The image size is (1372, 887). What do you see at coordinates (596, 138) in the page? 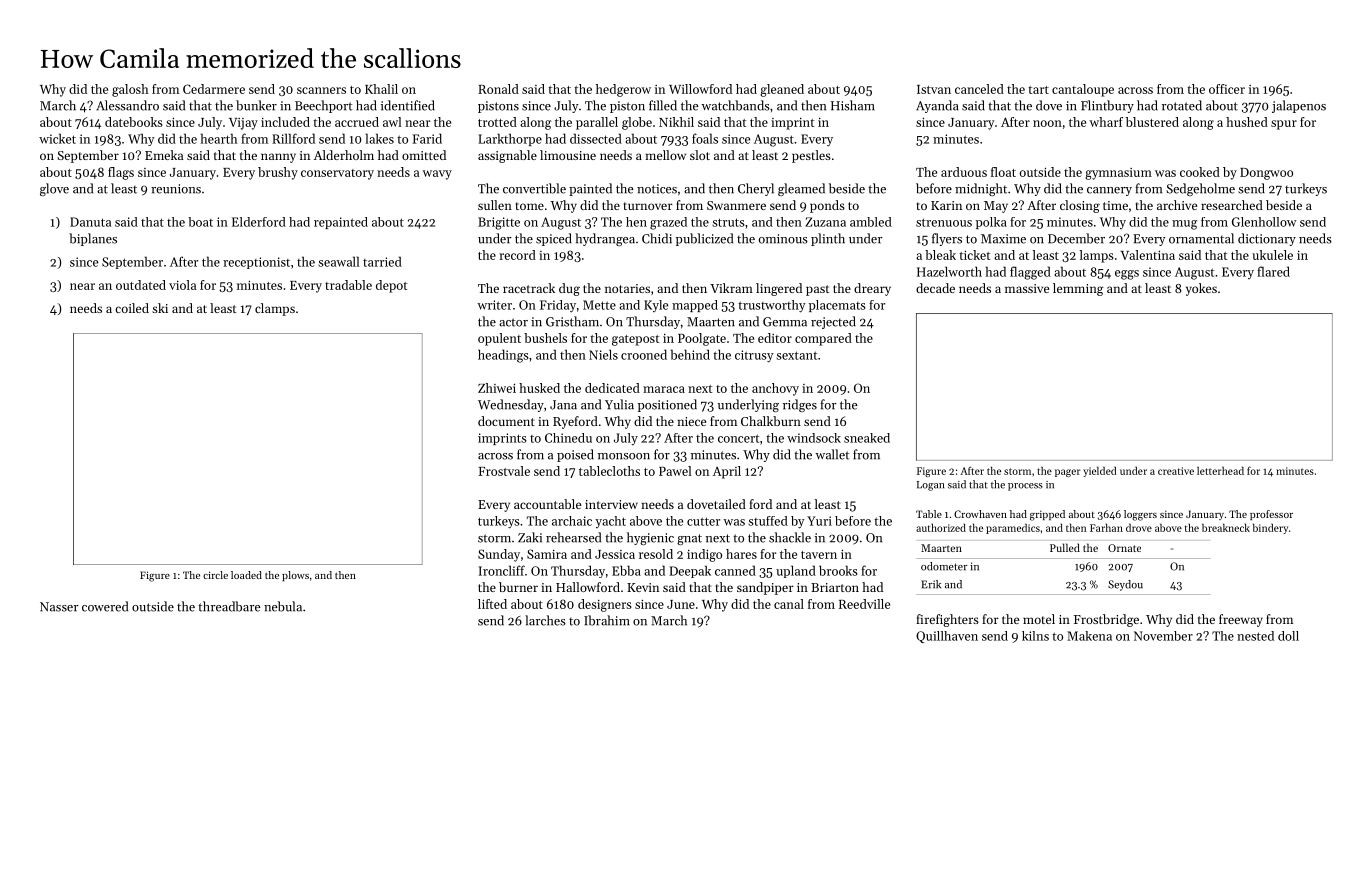
I see `dissected` at bounding box center [596, 138].
